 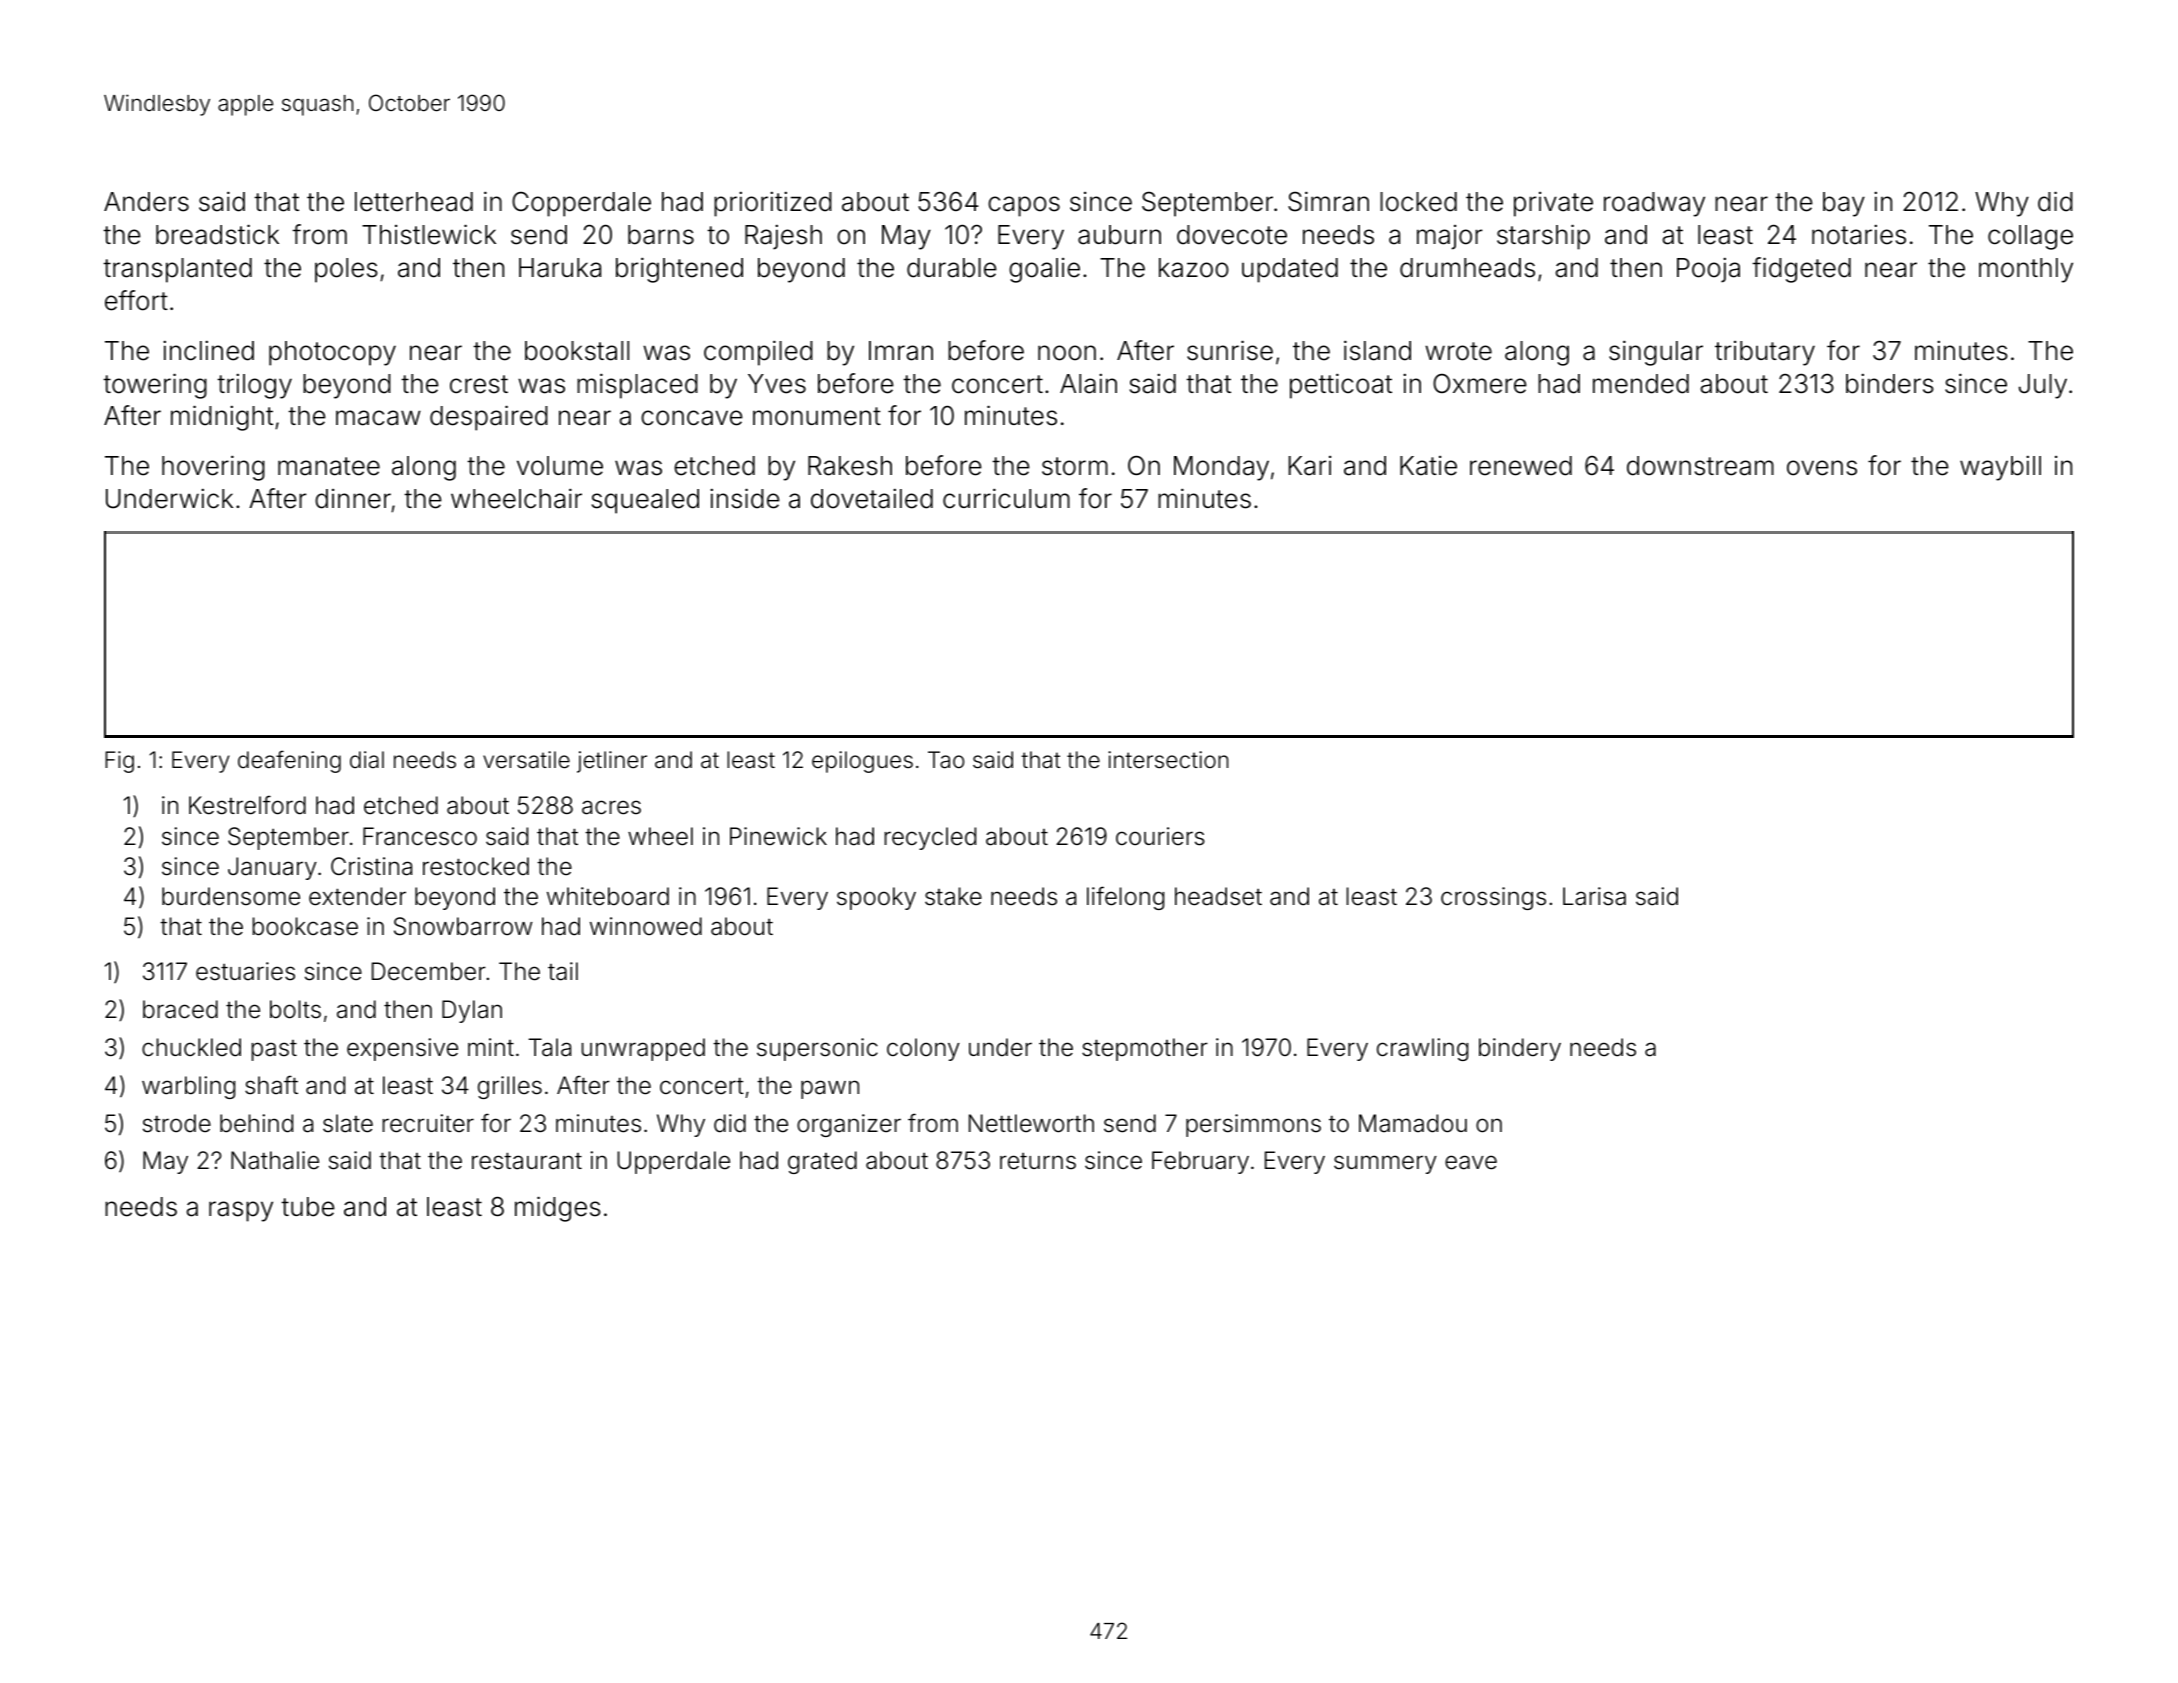 What do you see at coordinates (1024, 206) in the document?
I see `capos` at bounding box center [1024, 206].
